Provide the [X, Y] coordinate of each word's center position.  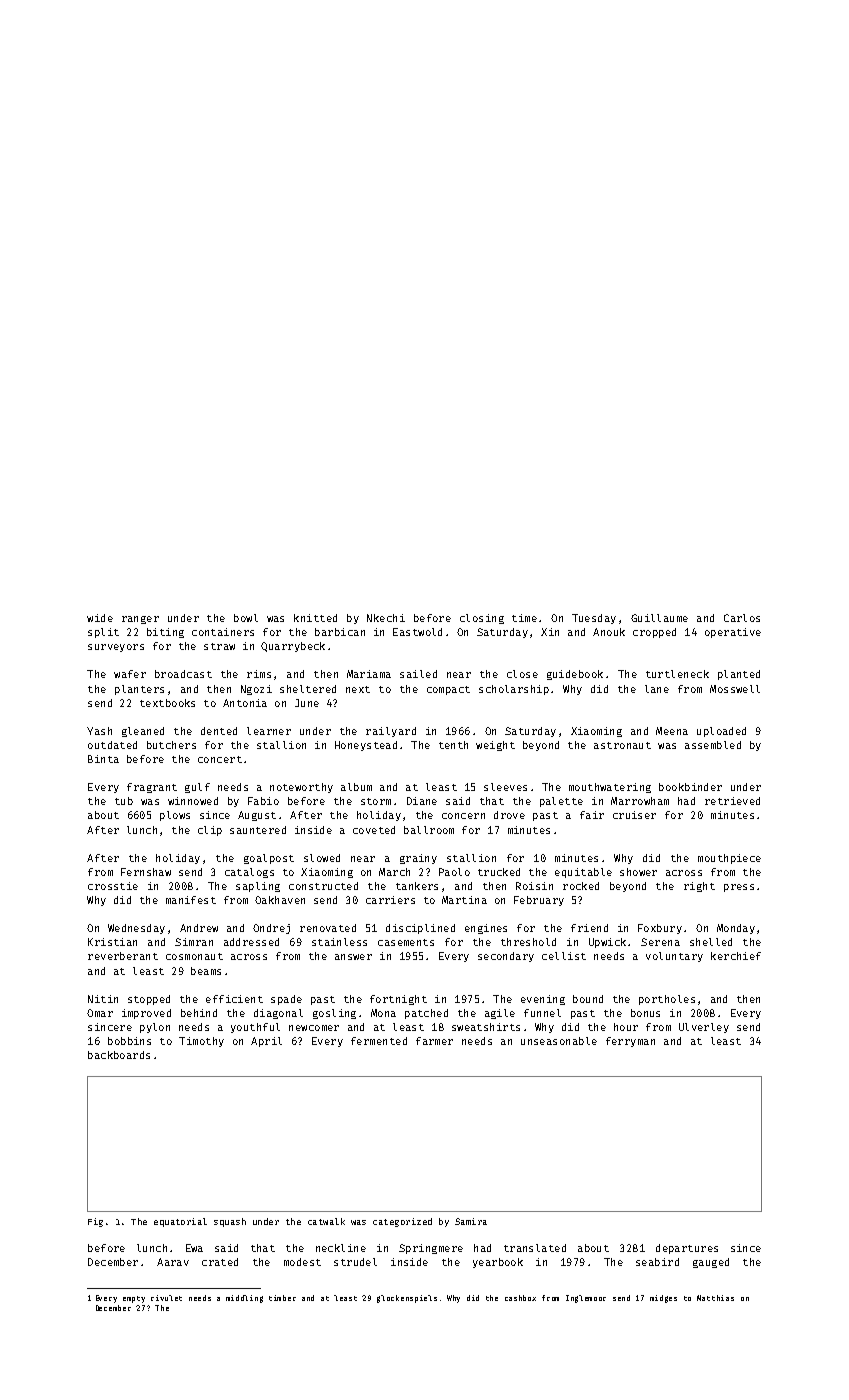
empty [134, 1299]
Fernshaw [146, 872]
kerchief [736, 956]
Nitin [103, 999]
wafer [130, 674]
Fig [95, 1222]
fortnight [398, 1000]
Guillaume [659, 618]
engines [486, 929]
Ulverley [704, 1028]
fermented [379, 1041]
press [739, 888]
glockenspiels [407, 1299]
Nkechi [386, 618]
